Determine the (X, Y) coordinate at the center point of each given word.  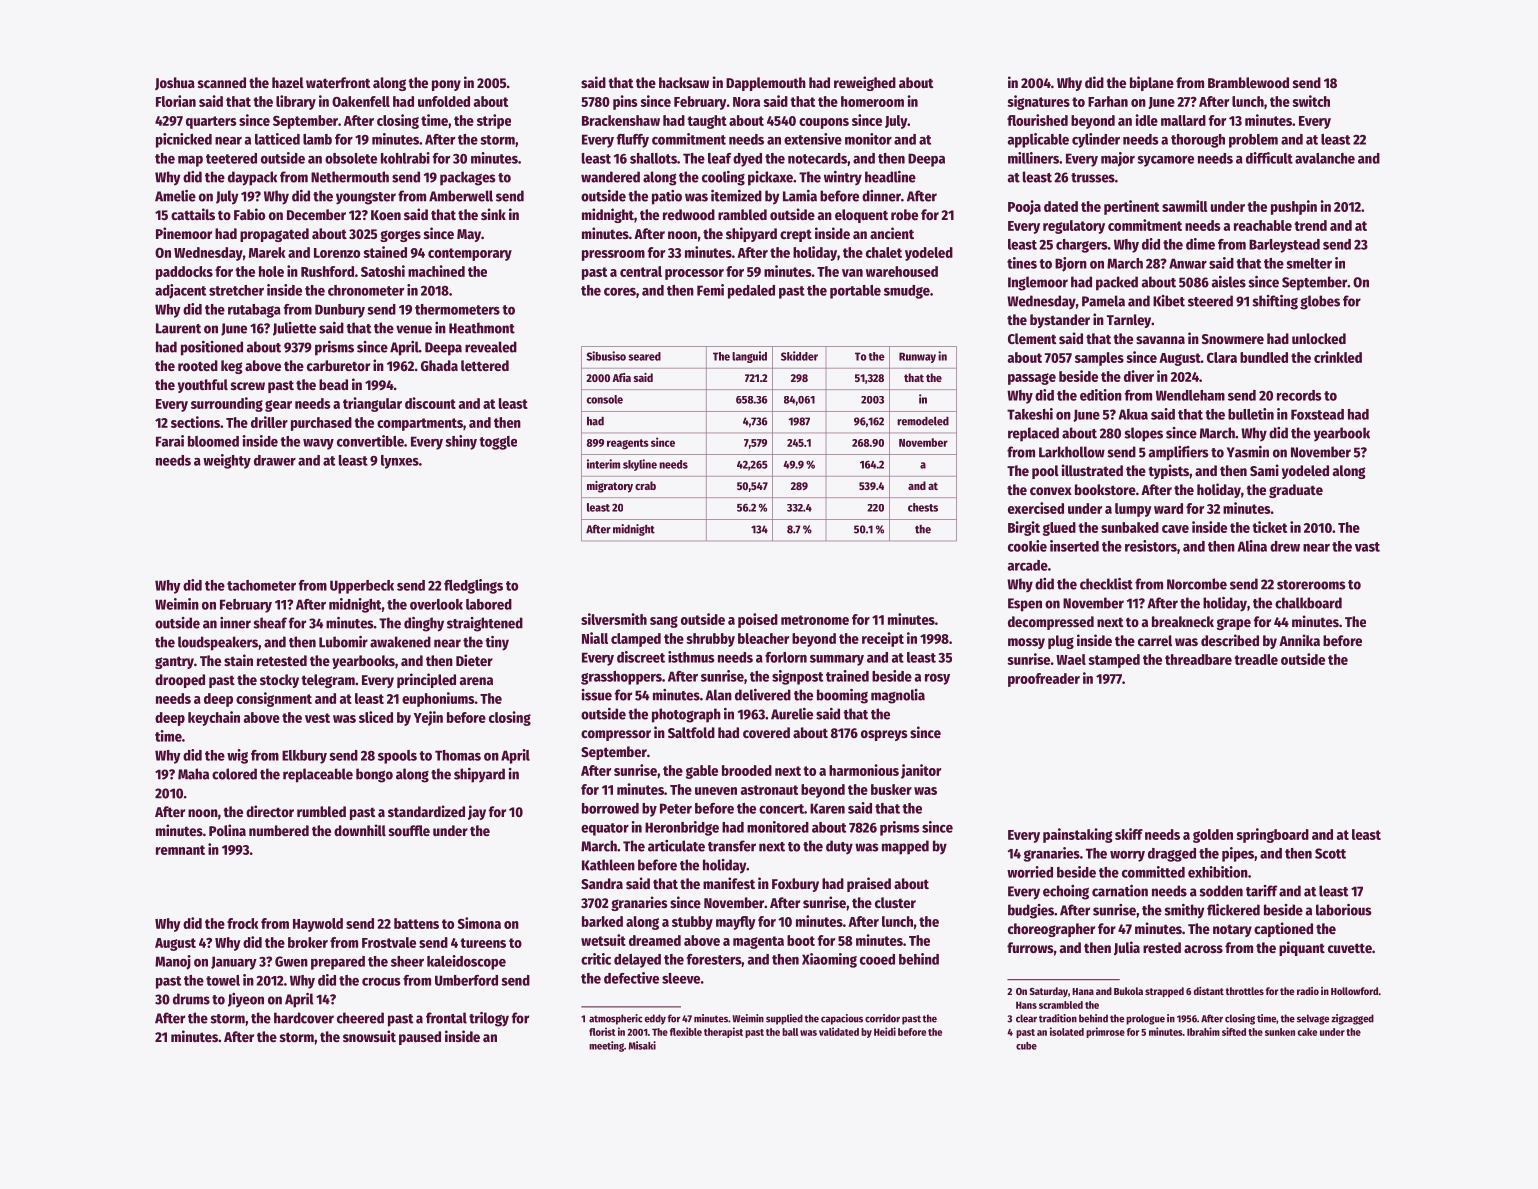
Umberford (466, 980)
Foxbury (795, 885)
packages (467, 178)
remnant (180, 850)
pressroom (613, 255)
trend (1311, 225)
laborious (1343, 910)
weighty (227, 461)
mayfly (736, 923)
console (605, 399)
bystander (1060, 321)
